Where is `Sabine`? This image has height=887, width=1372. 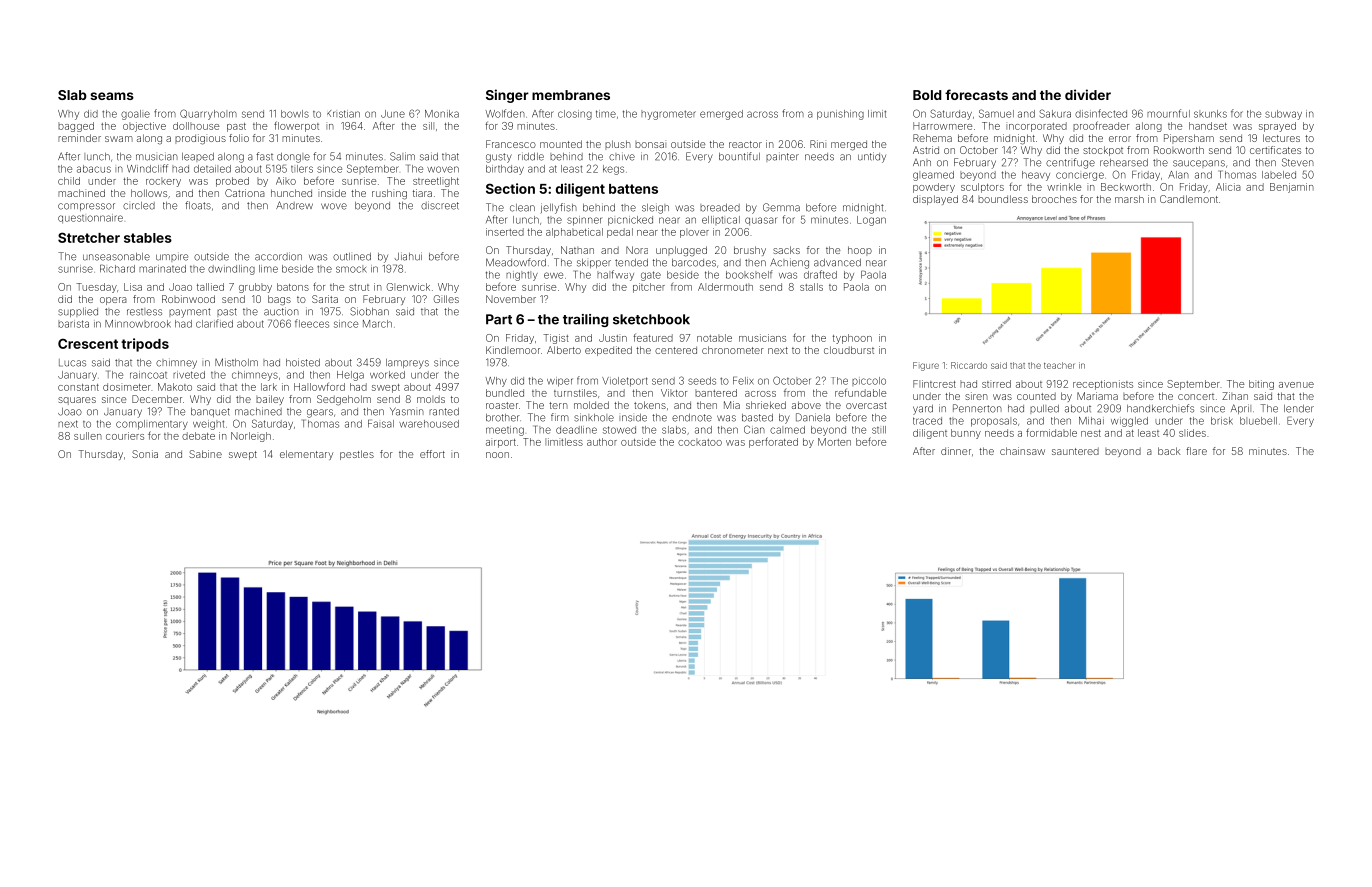
Sabine is located at coordinates (205, 454).
